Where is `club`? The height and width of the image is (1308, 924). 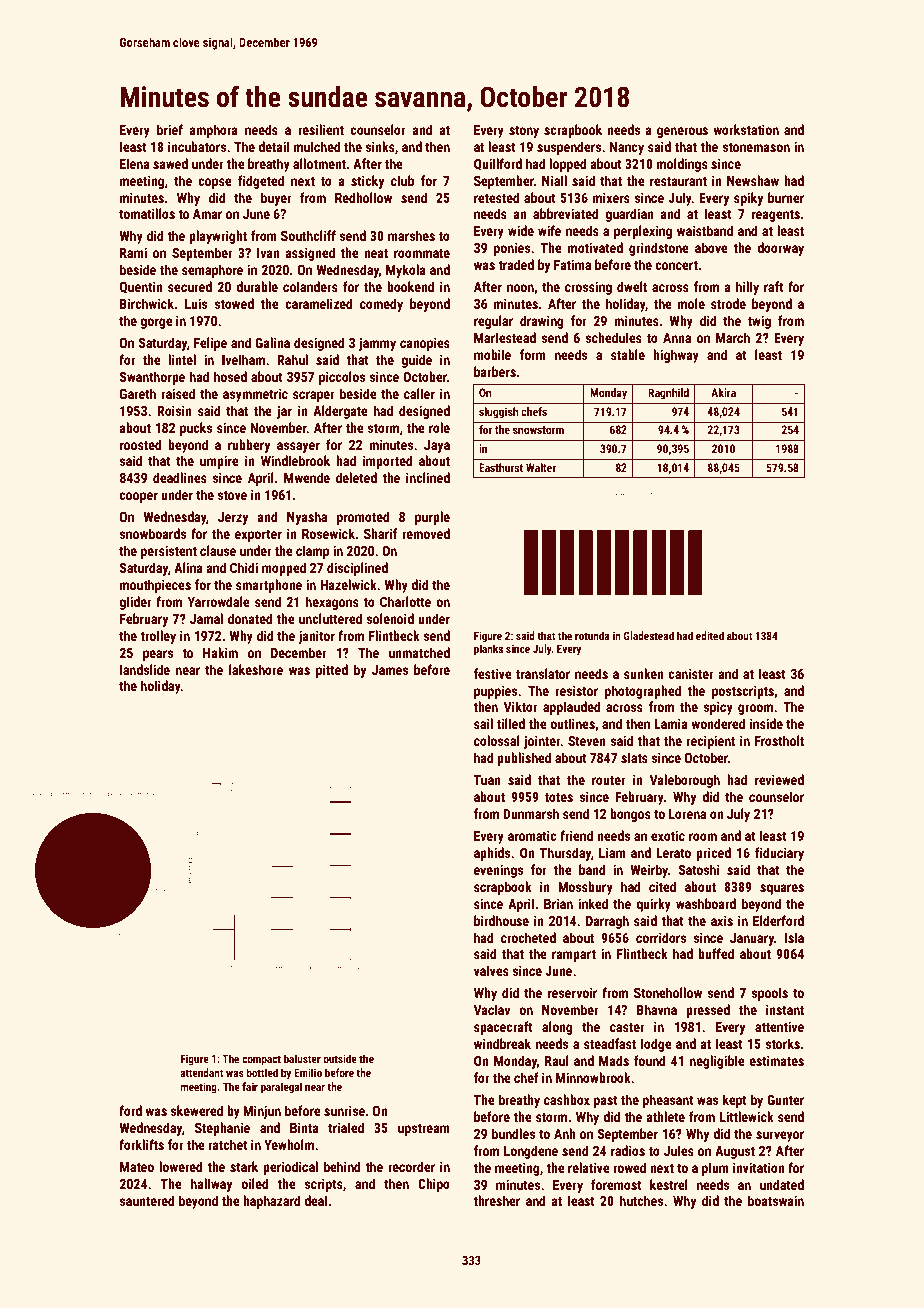 club is located at coordinates (402, 180).
